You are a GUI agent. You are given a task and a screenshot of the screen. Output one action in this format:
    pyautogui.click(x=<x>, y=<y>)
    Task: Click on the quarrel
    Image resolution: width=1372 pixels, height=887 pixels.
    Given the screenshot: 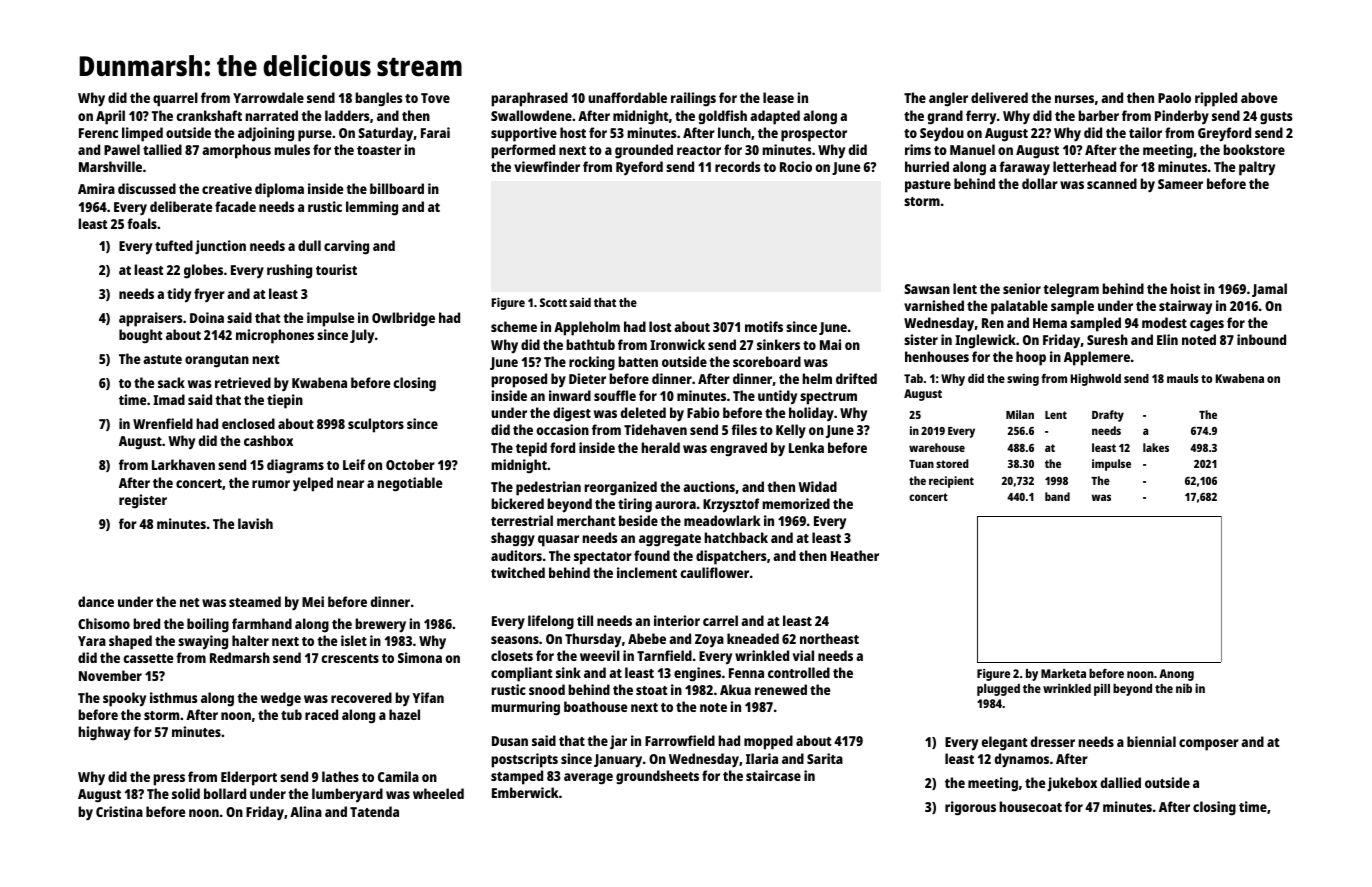 What is the action you would take?
    pyautogui.click(x=175, y=99)
